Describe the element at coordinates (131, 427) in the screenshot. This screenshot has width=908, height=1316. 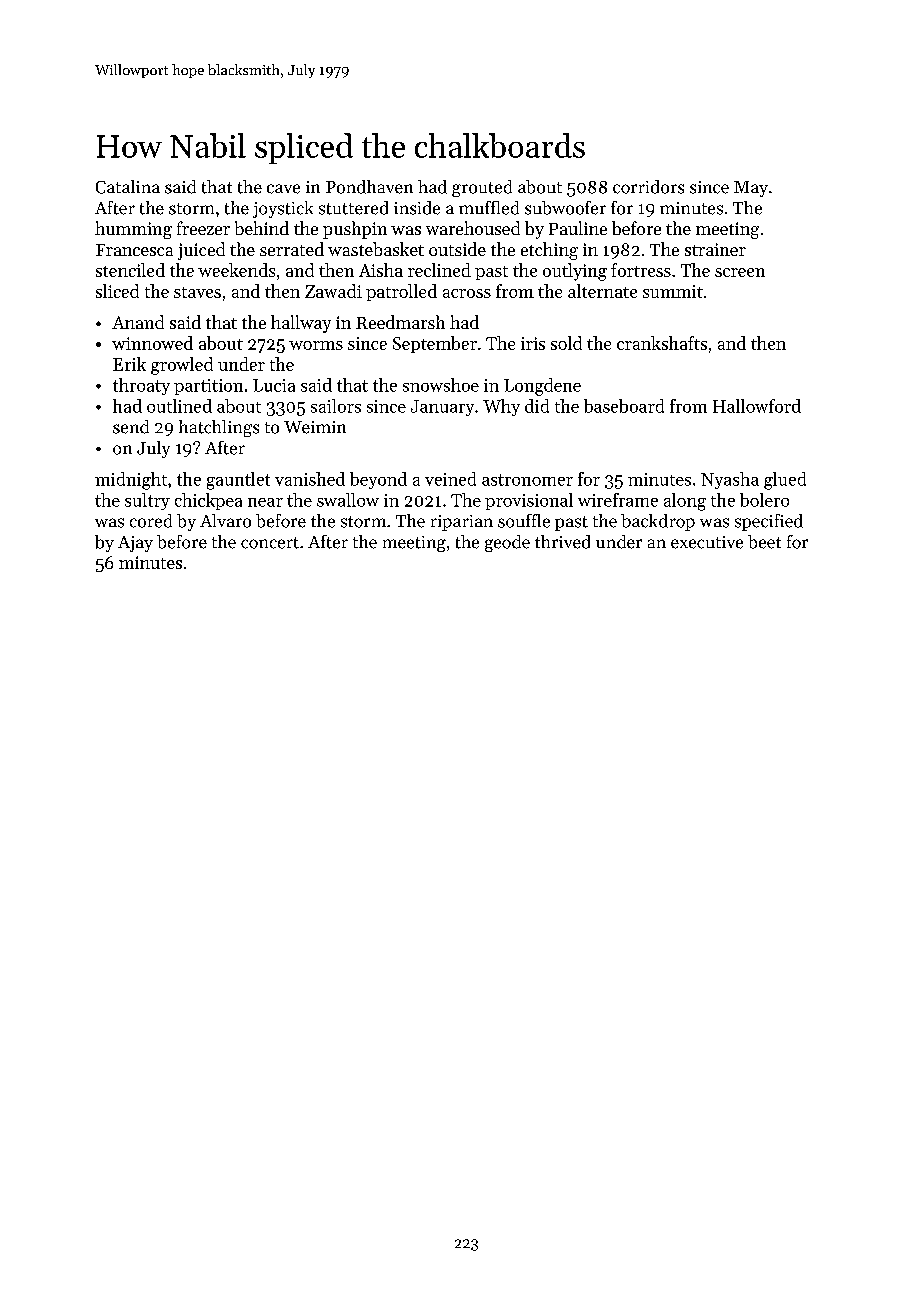
I see `send` at that location.
